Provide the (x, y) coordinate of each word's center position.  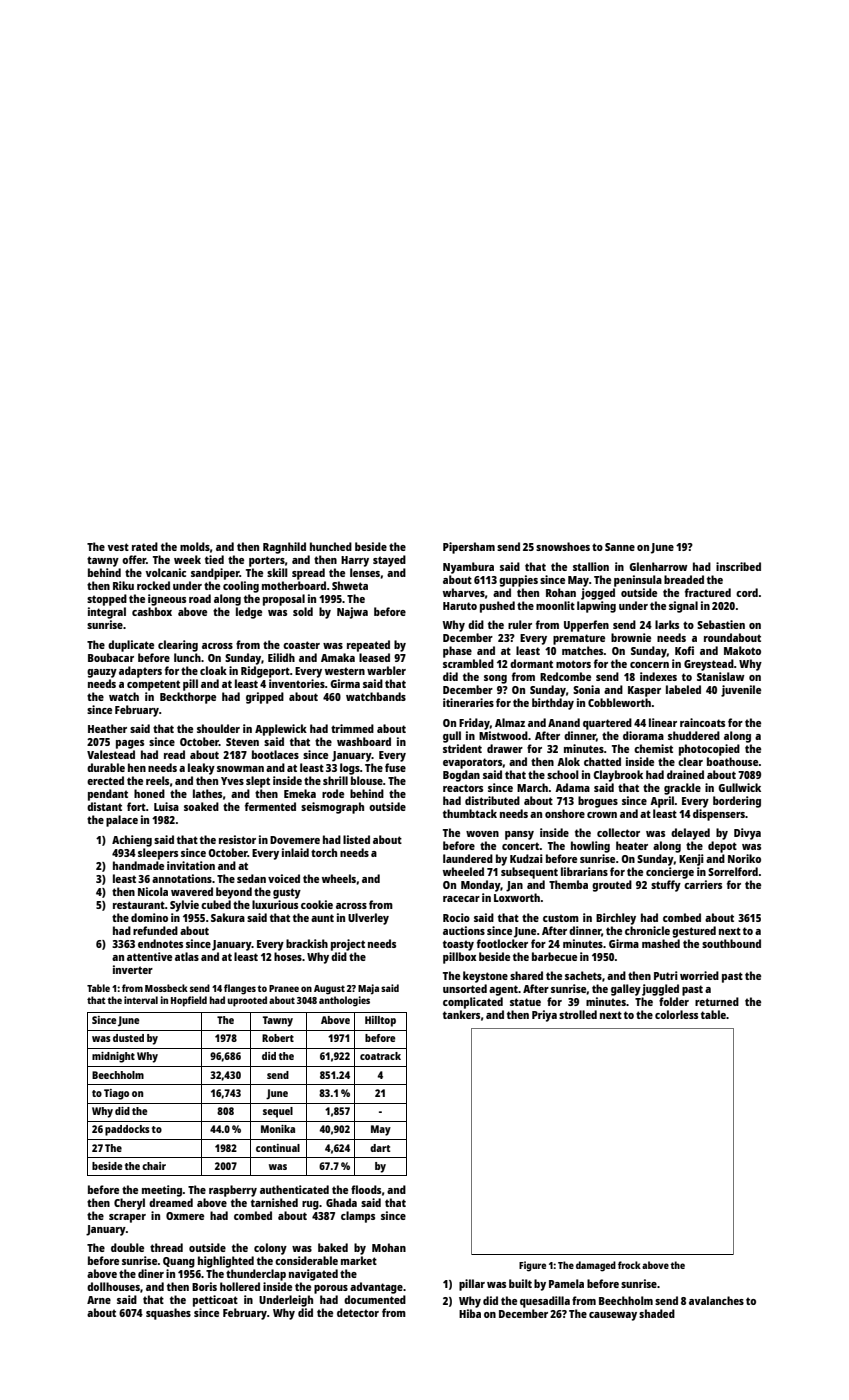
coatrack (380, 1056)
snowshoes (563, 546)
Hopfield (189, 1001)
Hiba (470, 1313)
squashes (168, 1314)
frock (629, 1265)
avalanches (716, 1300)
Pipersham (469, 548)
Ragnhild (284, 548)
